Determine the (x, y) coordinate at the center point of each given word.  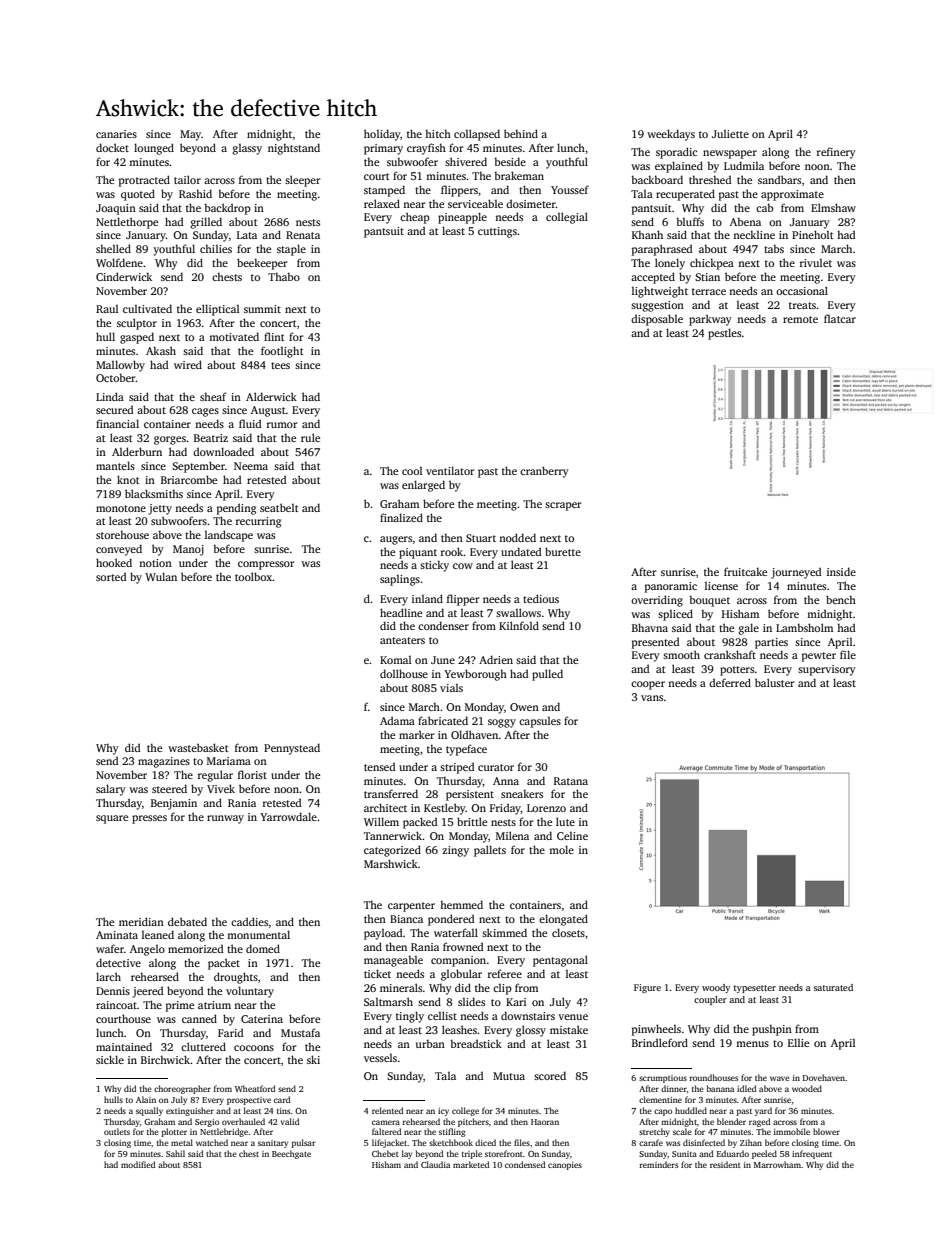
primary (383, 149)
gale (748, 629)
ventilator (450, 470)
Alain (146, 1099)
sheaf (213, 396)
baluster (774, 682)
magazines (164, 762)
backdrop (228, 209)
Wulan (161, 576)
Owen (524, 707)
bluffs (690, 221)
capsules (540, 722)
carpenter (411, 907)
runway (225, 819)
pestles (724, 334)
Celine (572, 836)
